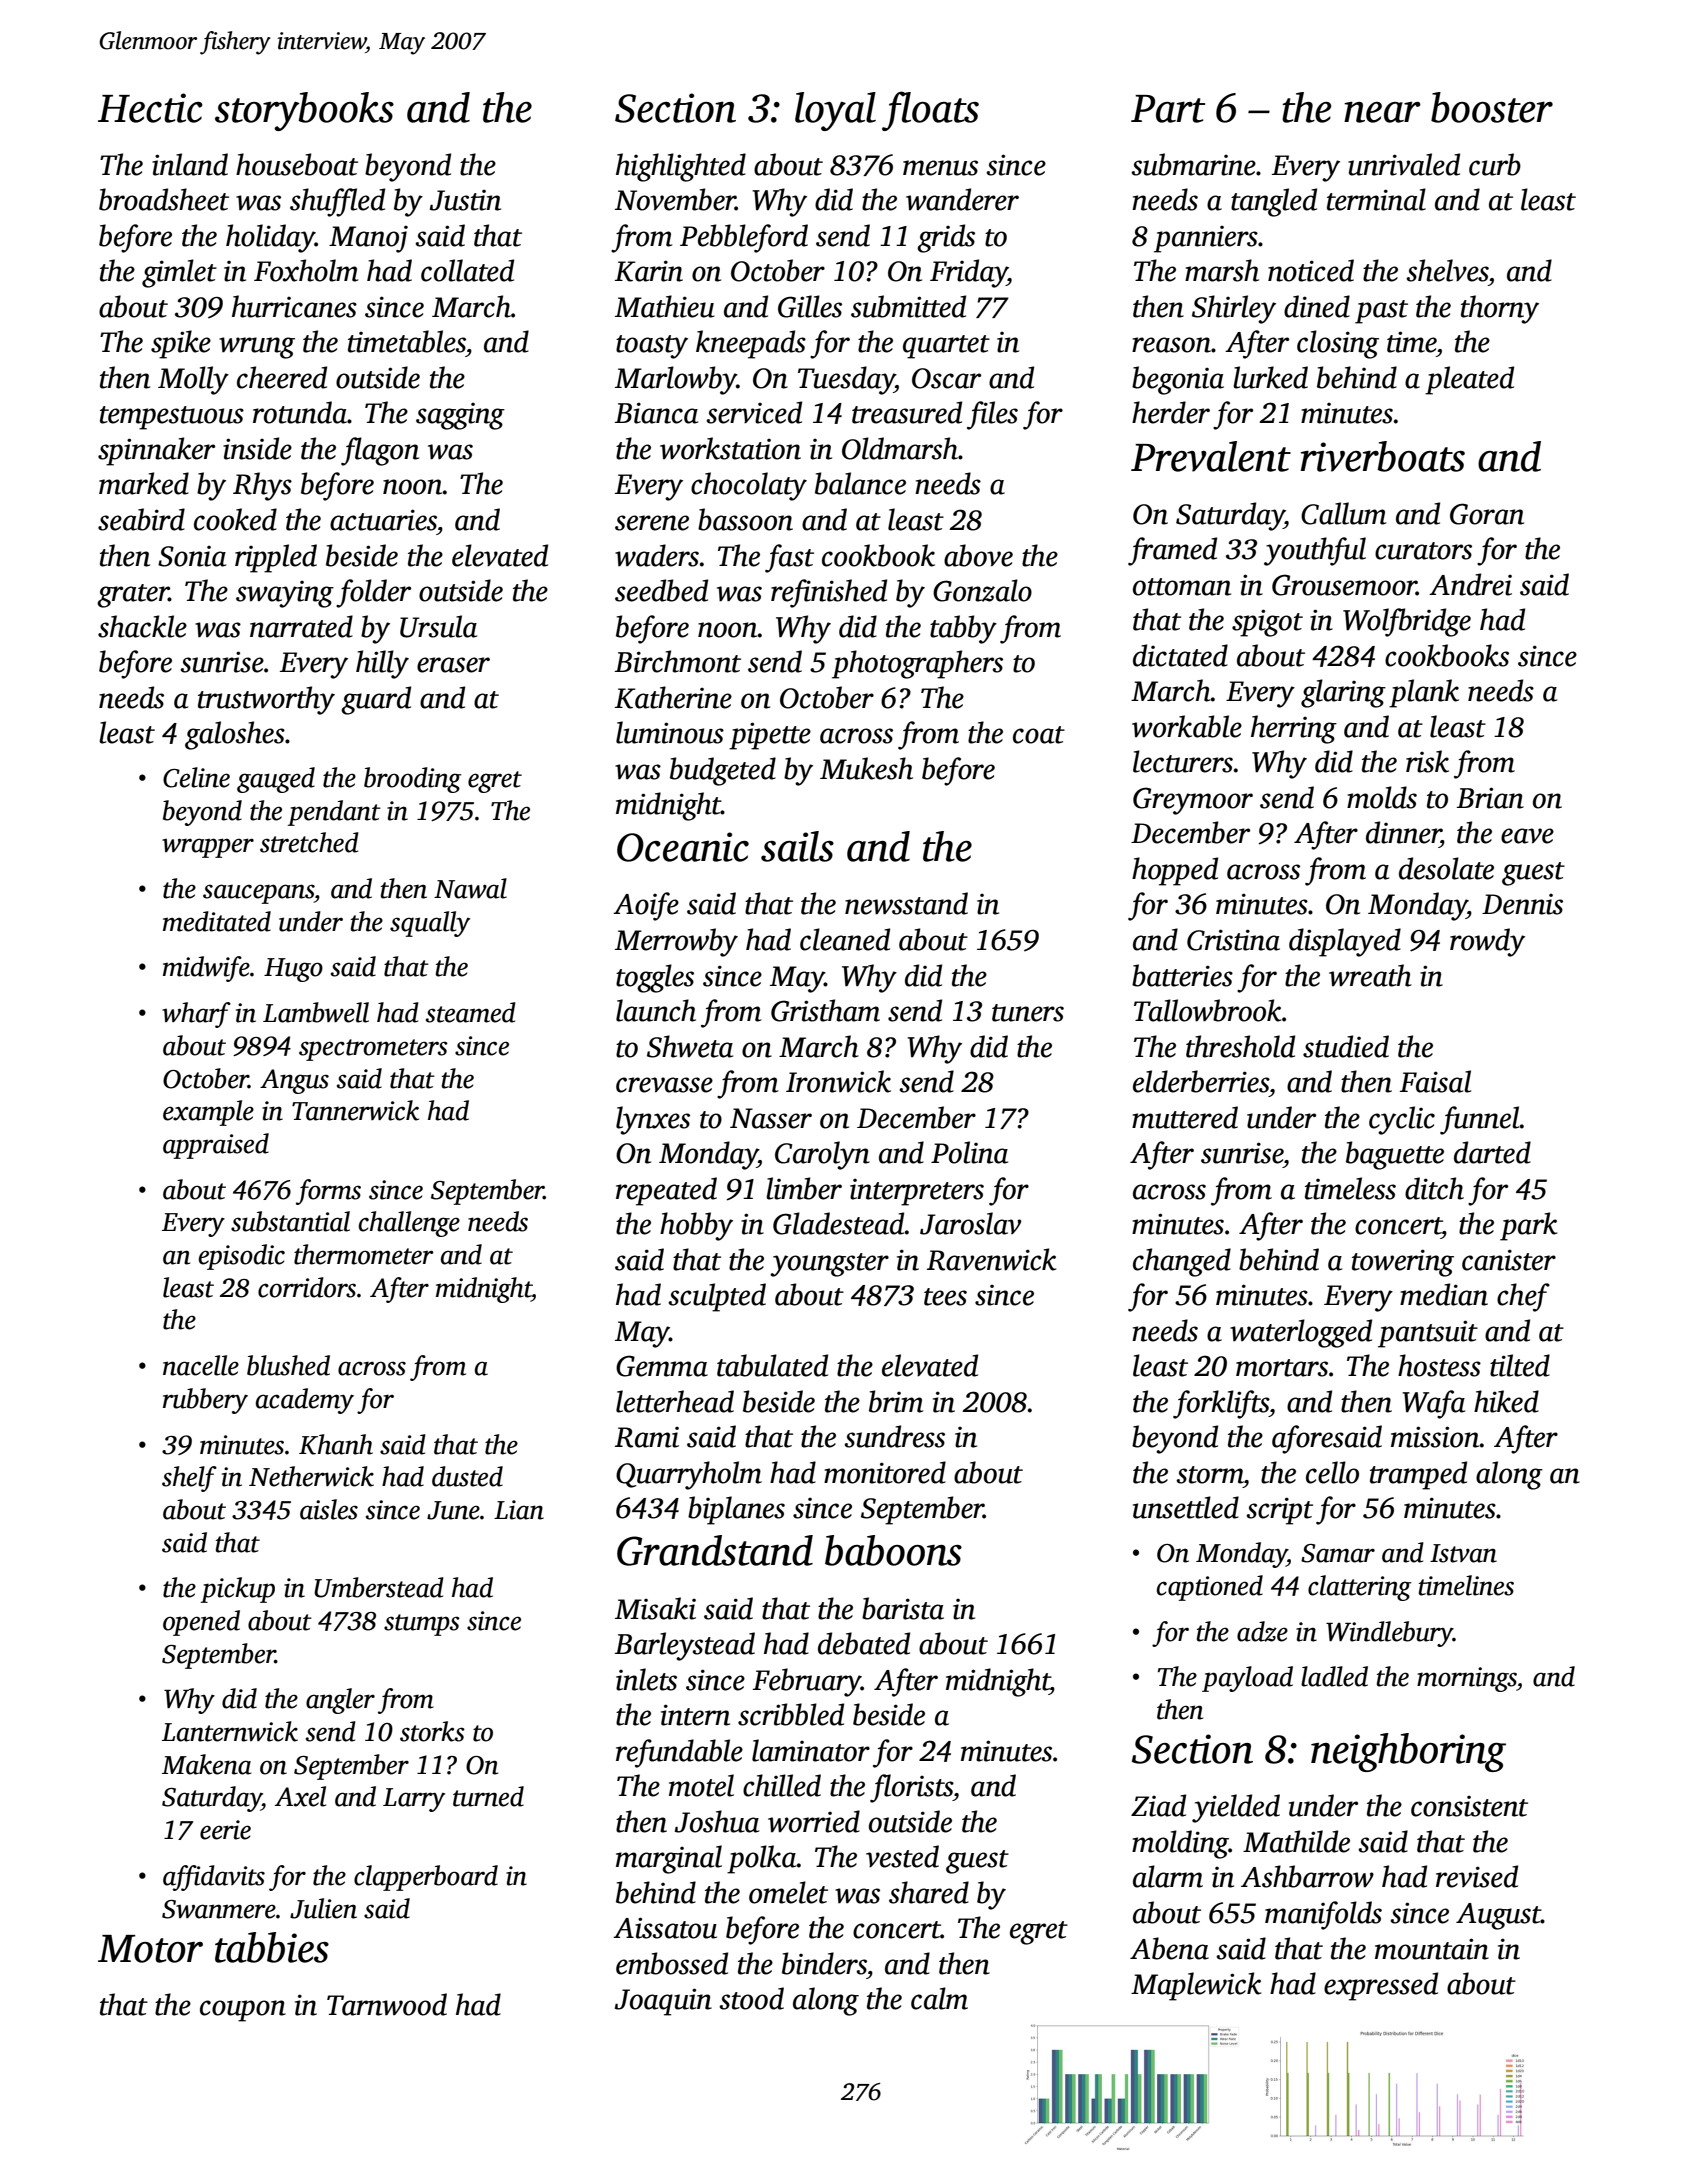  What do you see at coordinates (1338, 1553) in the screenshot?
I see `Samar` at bounding box center [1338, 1553].
